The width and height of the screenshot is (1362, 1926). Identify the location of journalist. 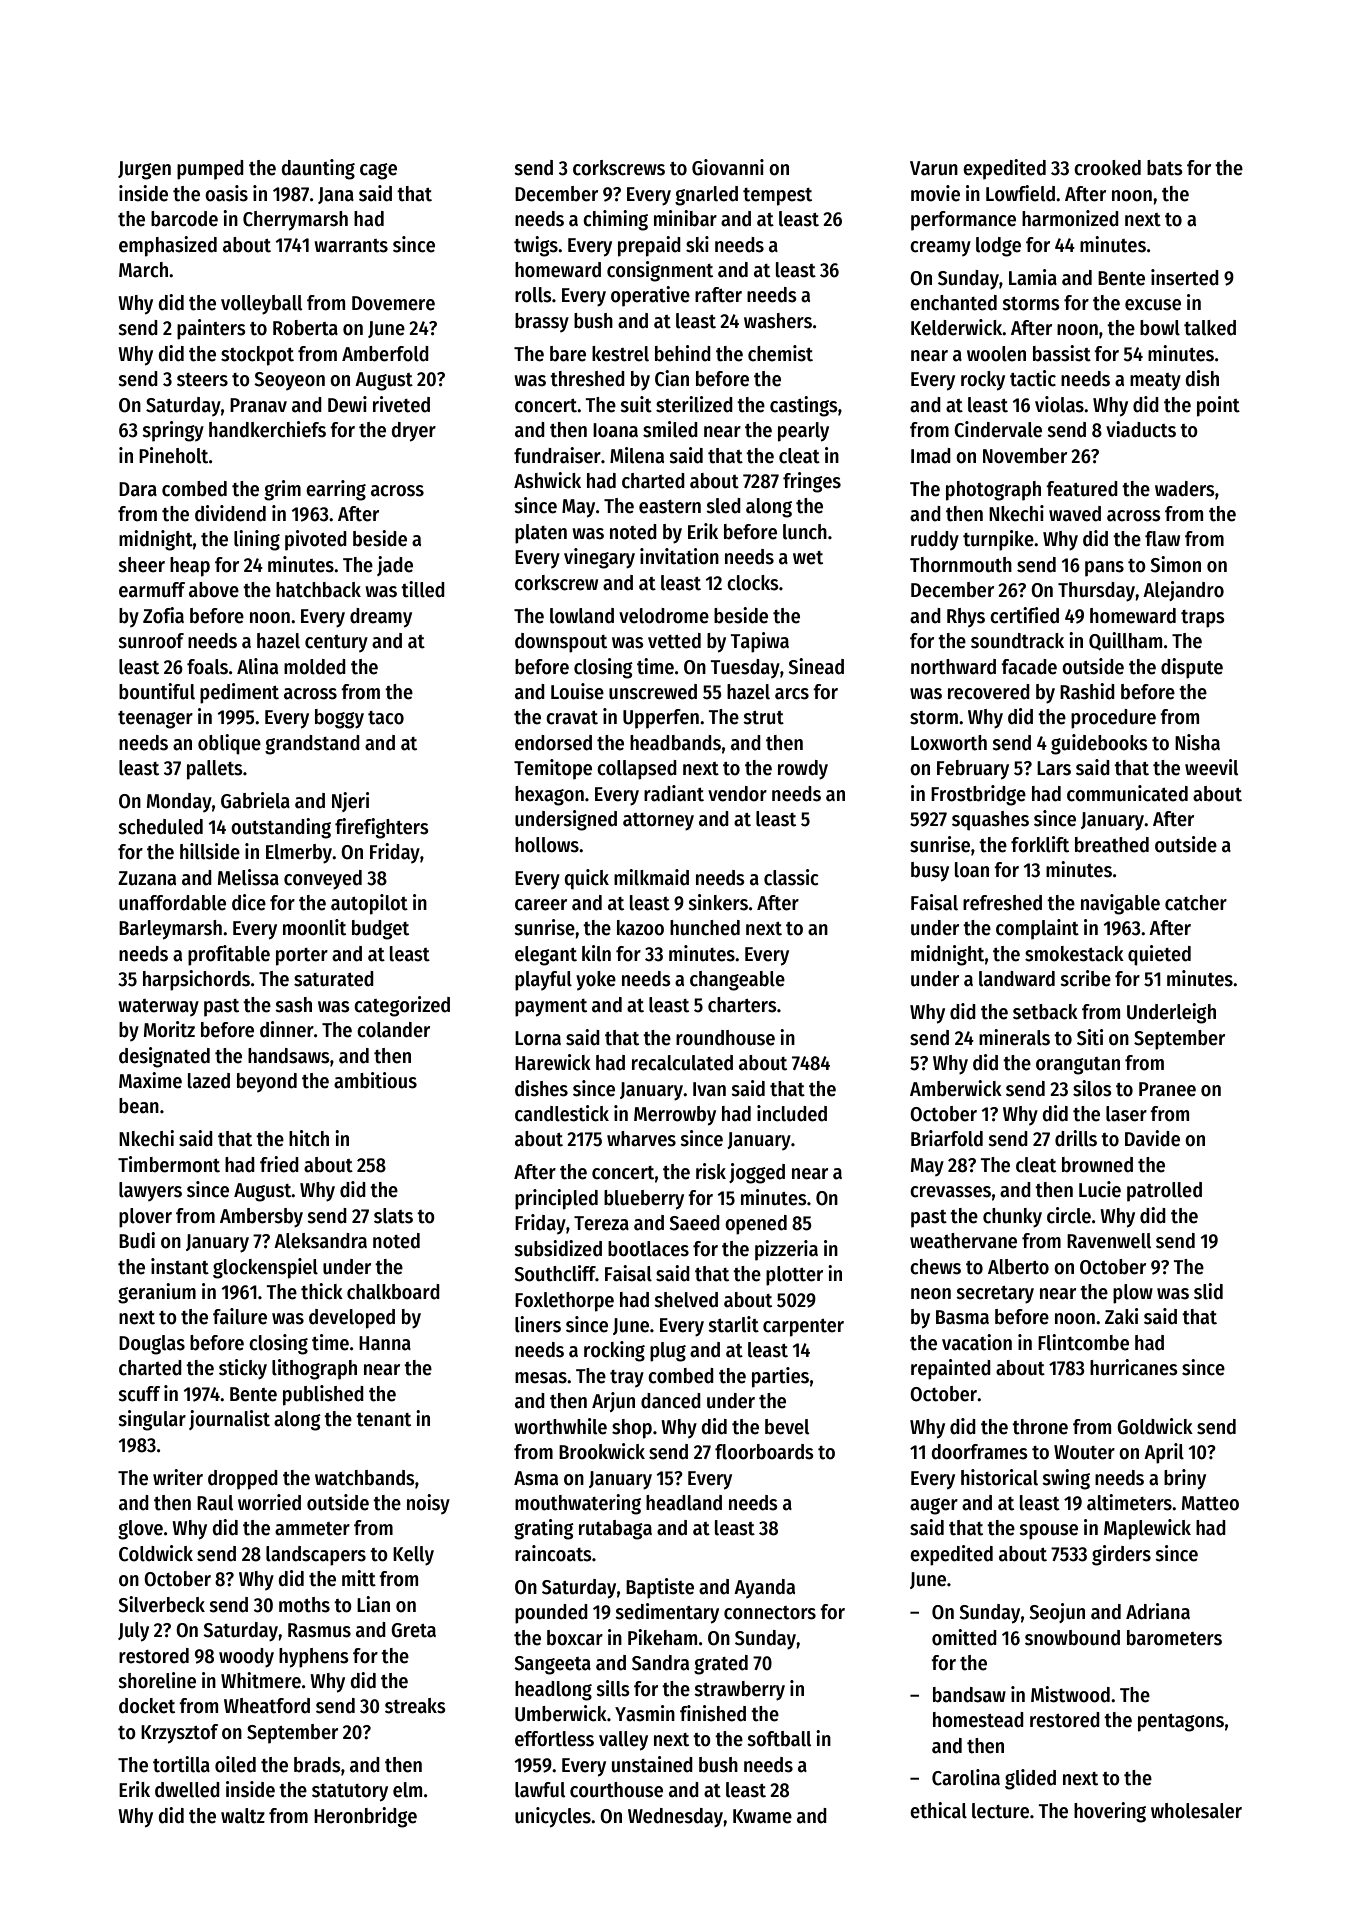
(229, 1420).
